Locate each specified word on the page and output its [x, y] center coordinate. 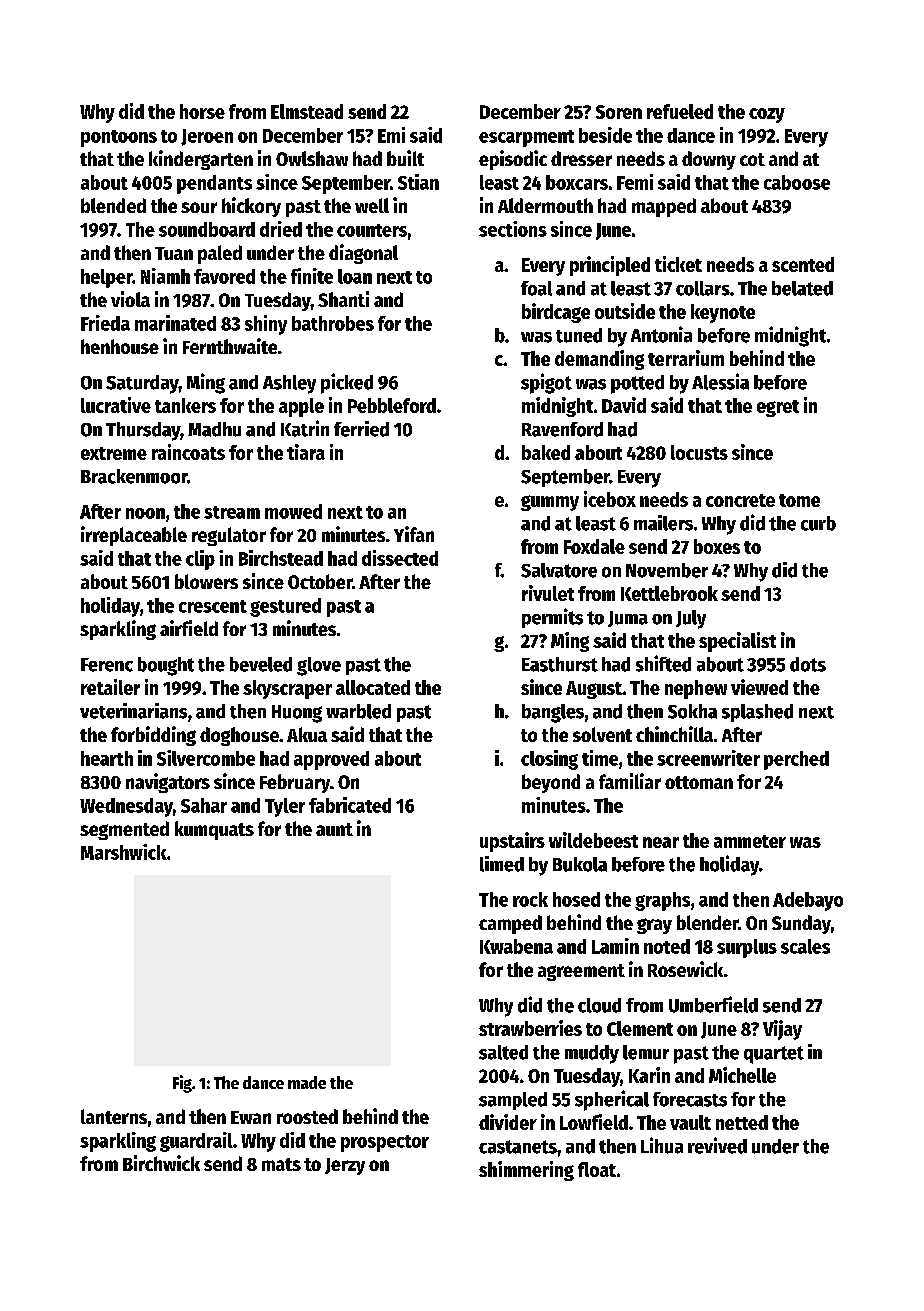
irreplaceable [134, 536]
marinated [175, 323]
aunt [334, 829]
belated [802, 288]
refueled [680, 111]
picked [347, 383]
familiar [630, 781]
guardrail [196, 1142]
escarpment [526, 138]
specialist [737, 642]
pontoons [119, 138]
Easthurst [560, 664]
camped [510, 924]
